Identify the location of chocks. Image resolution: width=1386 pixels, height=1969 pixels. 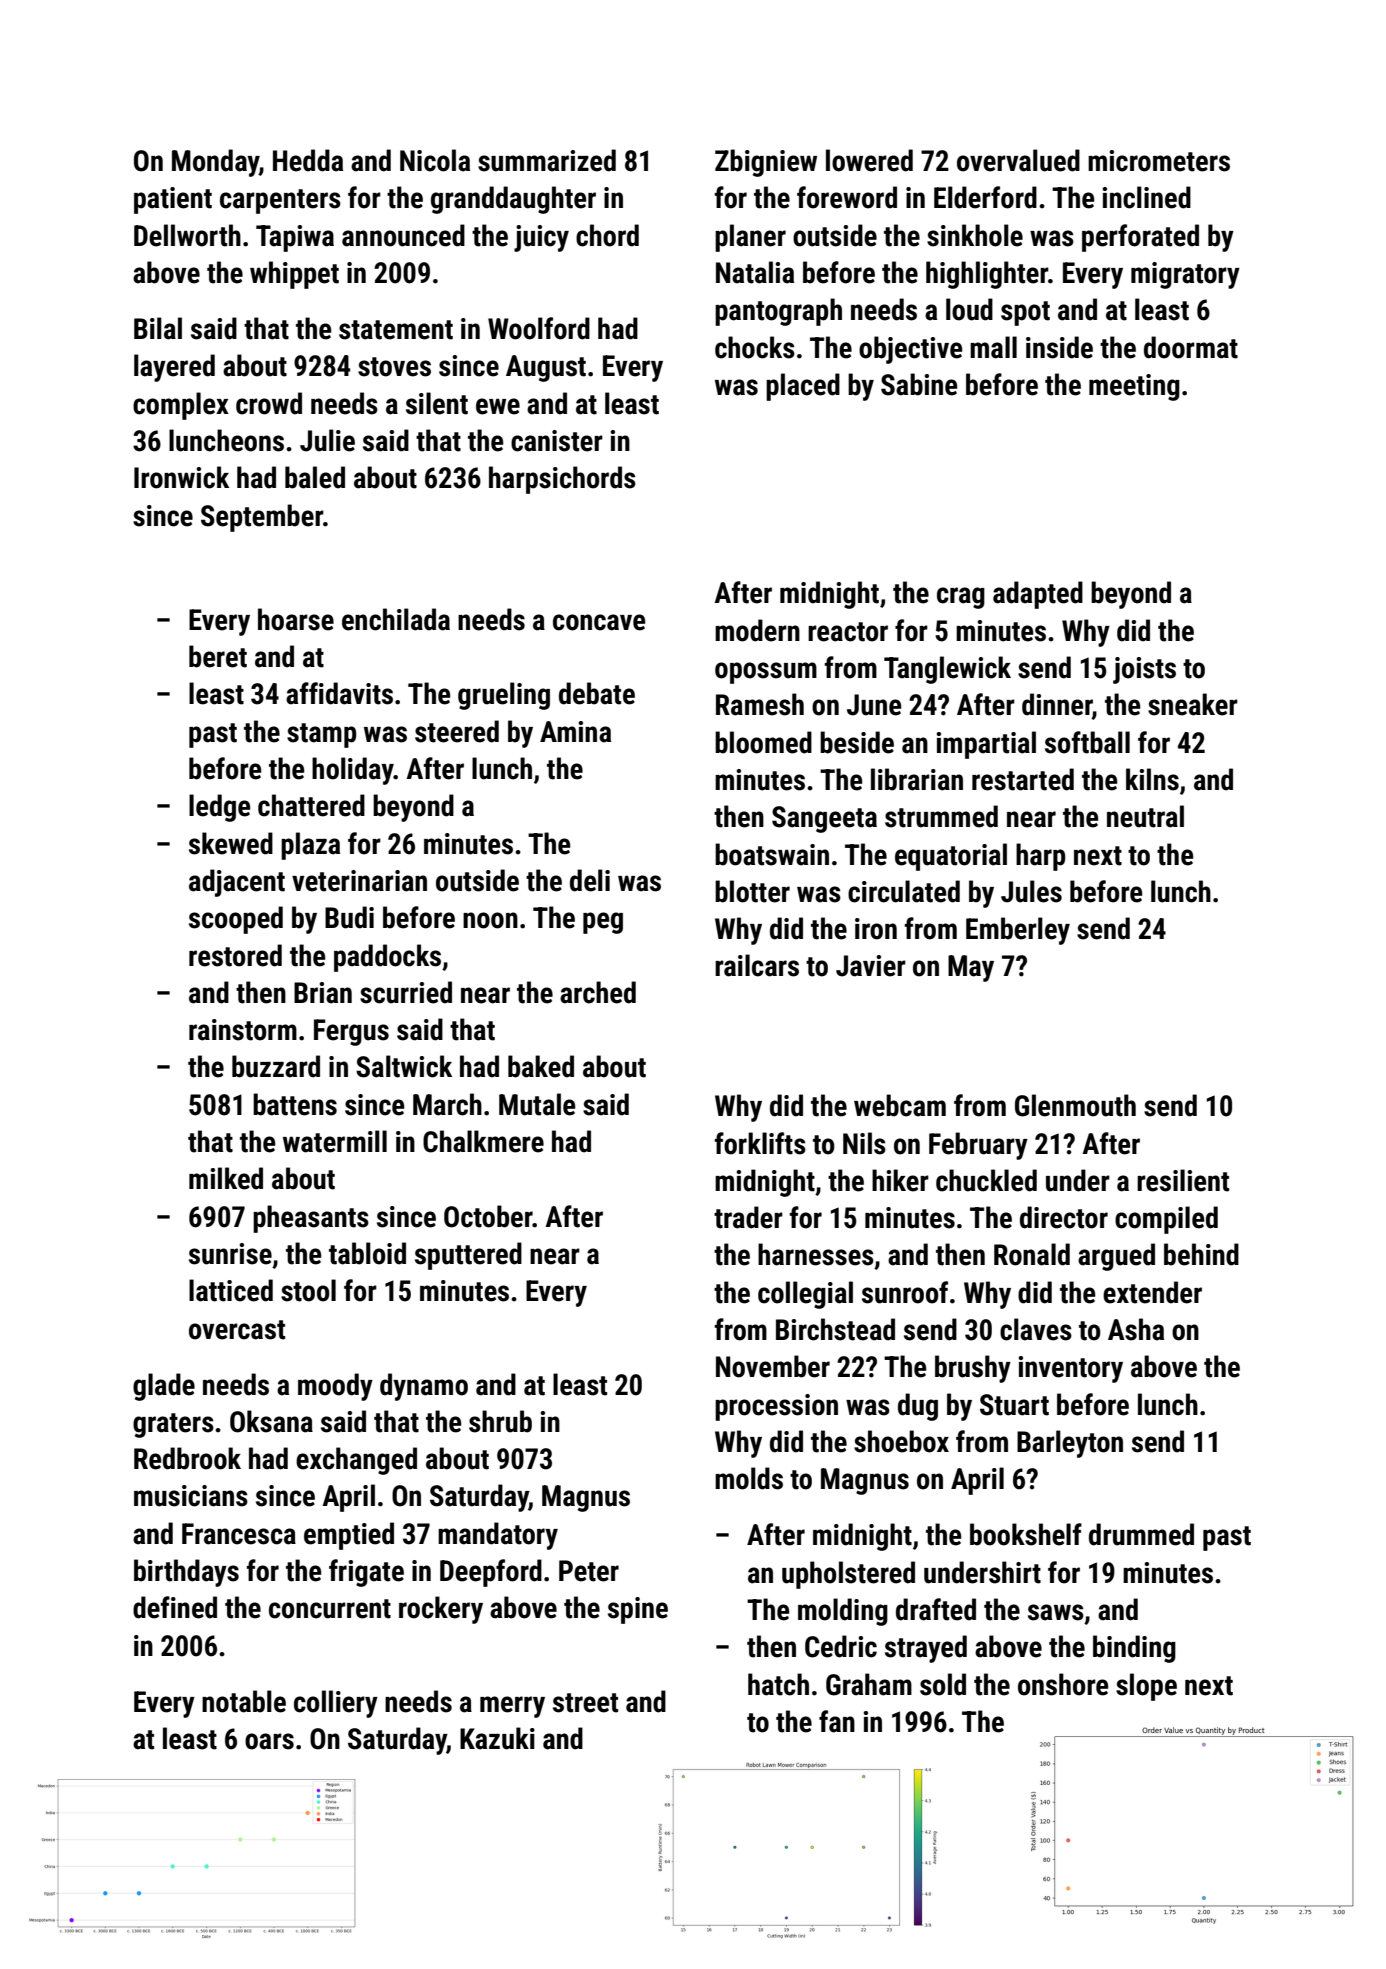
(755, 347).
